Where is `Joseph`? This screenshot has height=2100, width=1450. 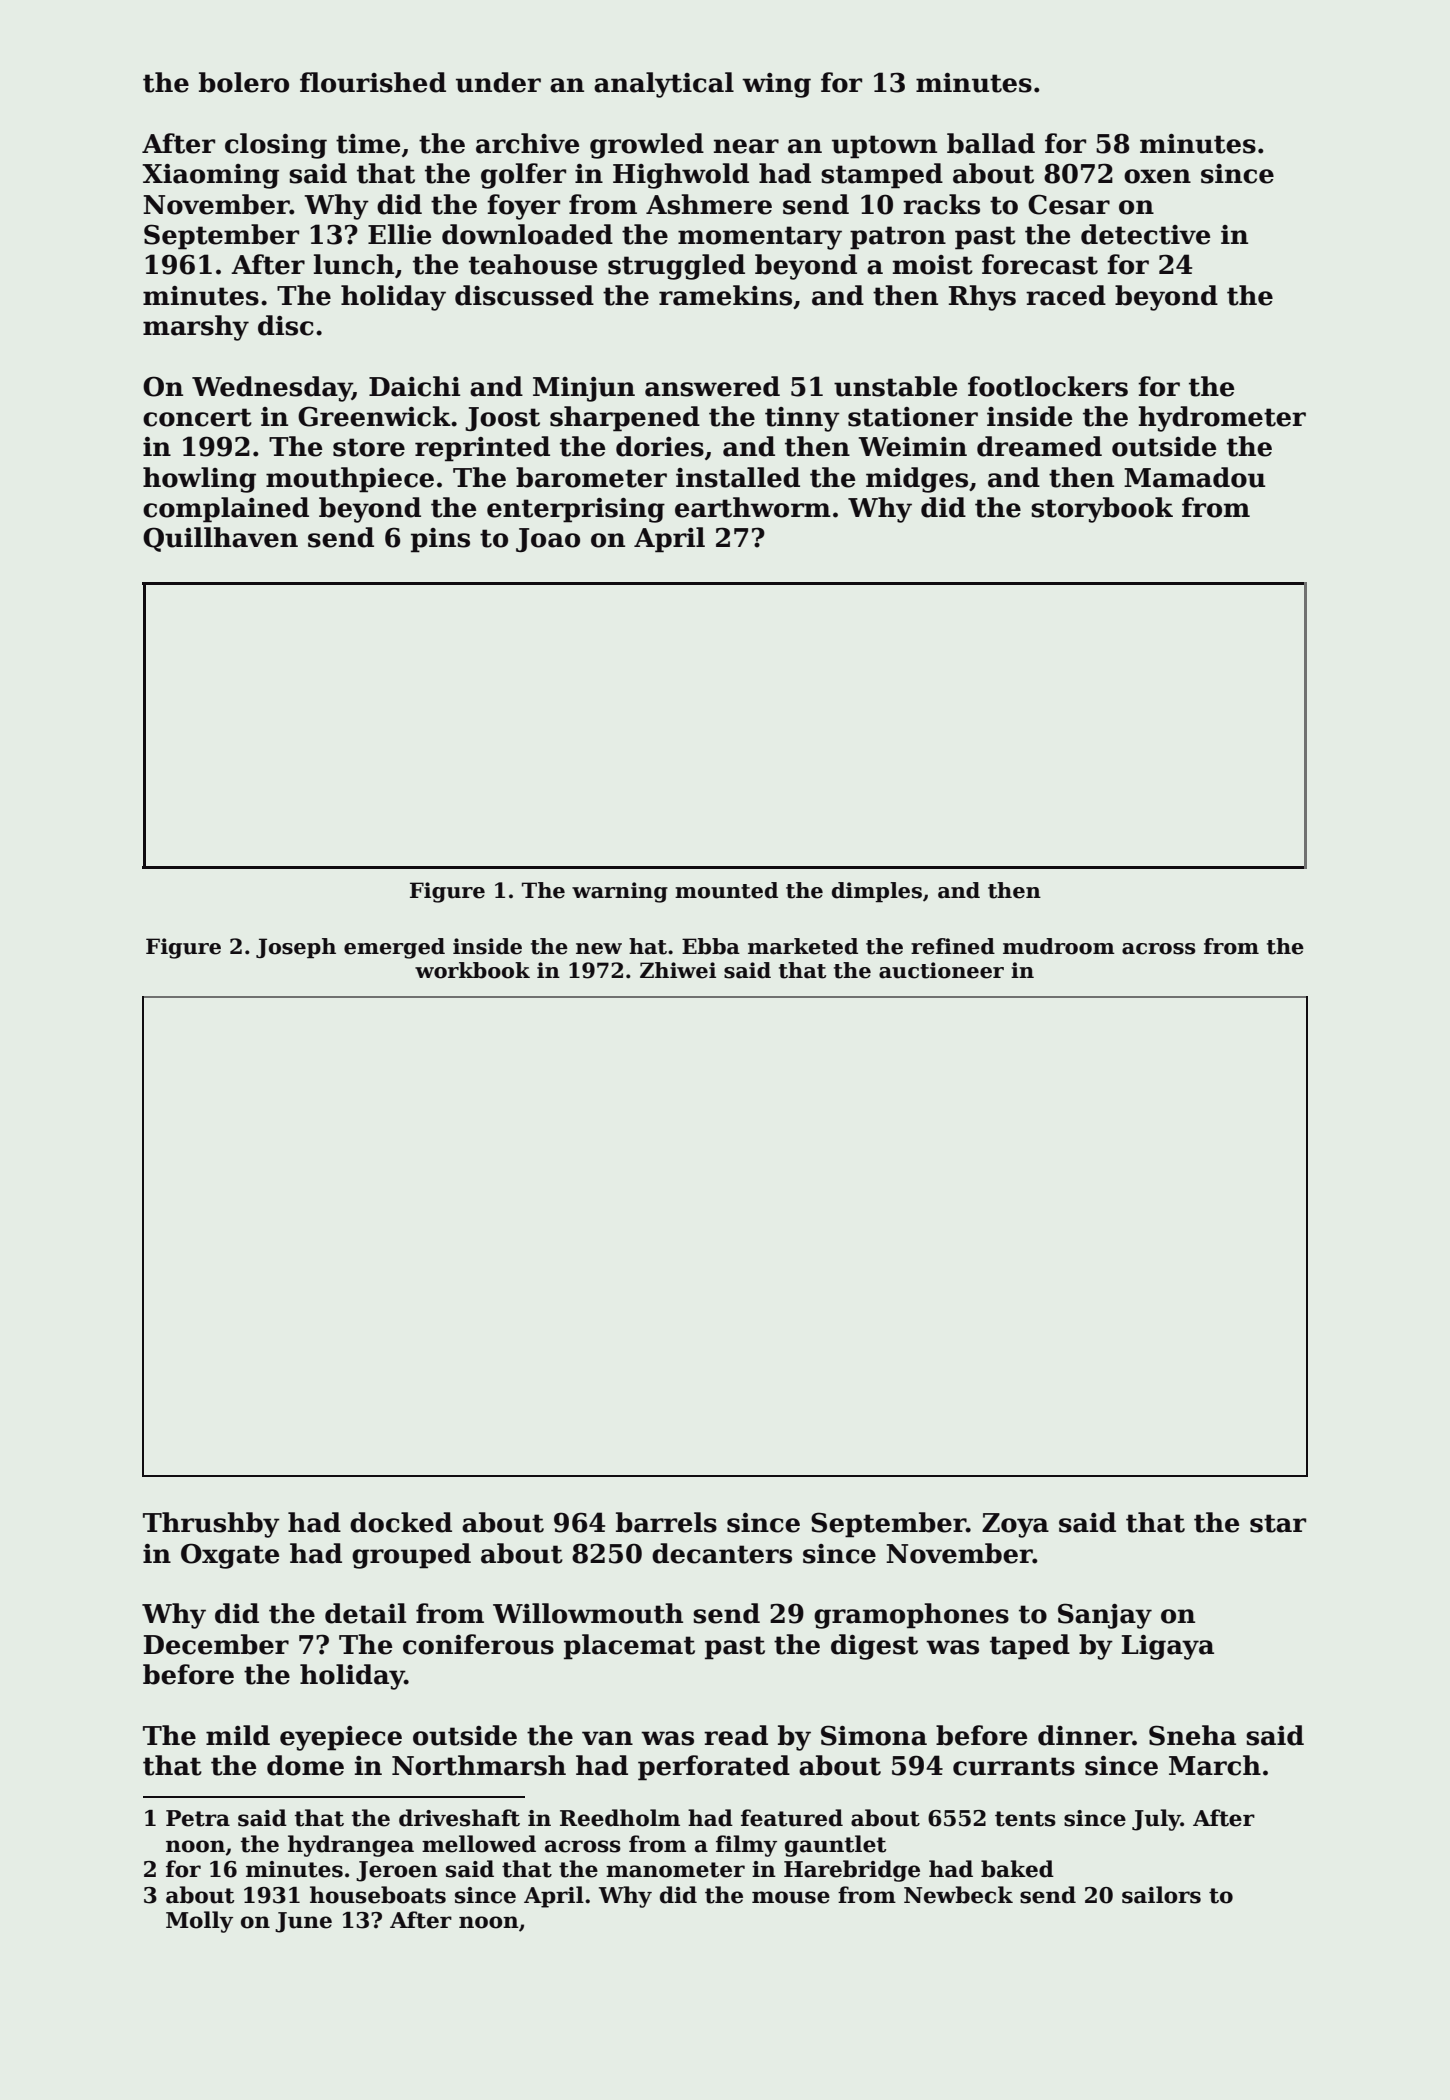
Joseph is located at coordinates (296, 948).
